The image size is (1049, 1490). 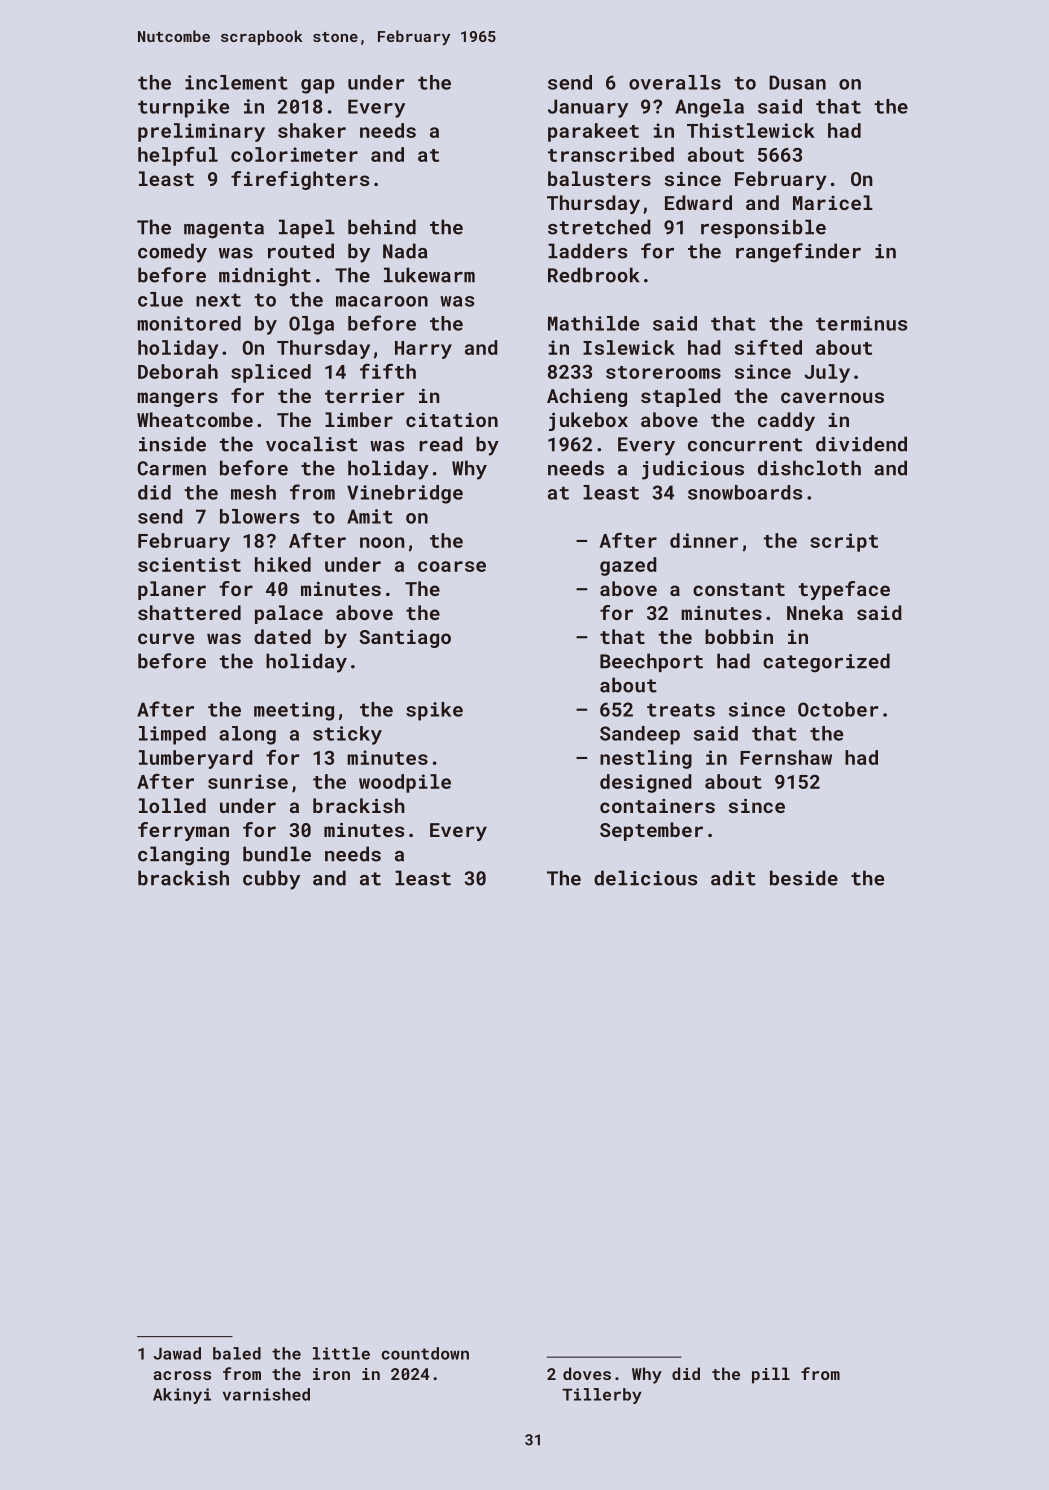 What do you see at coordinates (196, 759) in the screenshot?
I see `lumberyard` at bounding box center [196, 759].
